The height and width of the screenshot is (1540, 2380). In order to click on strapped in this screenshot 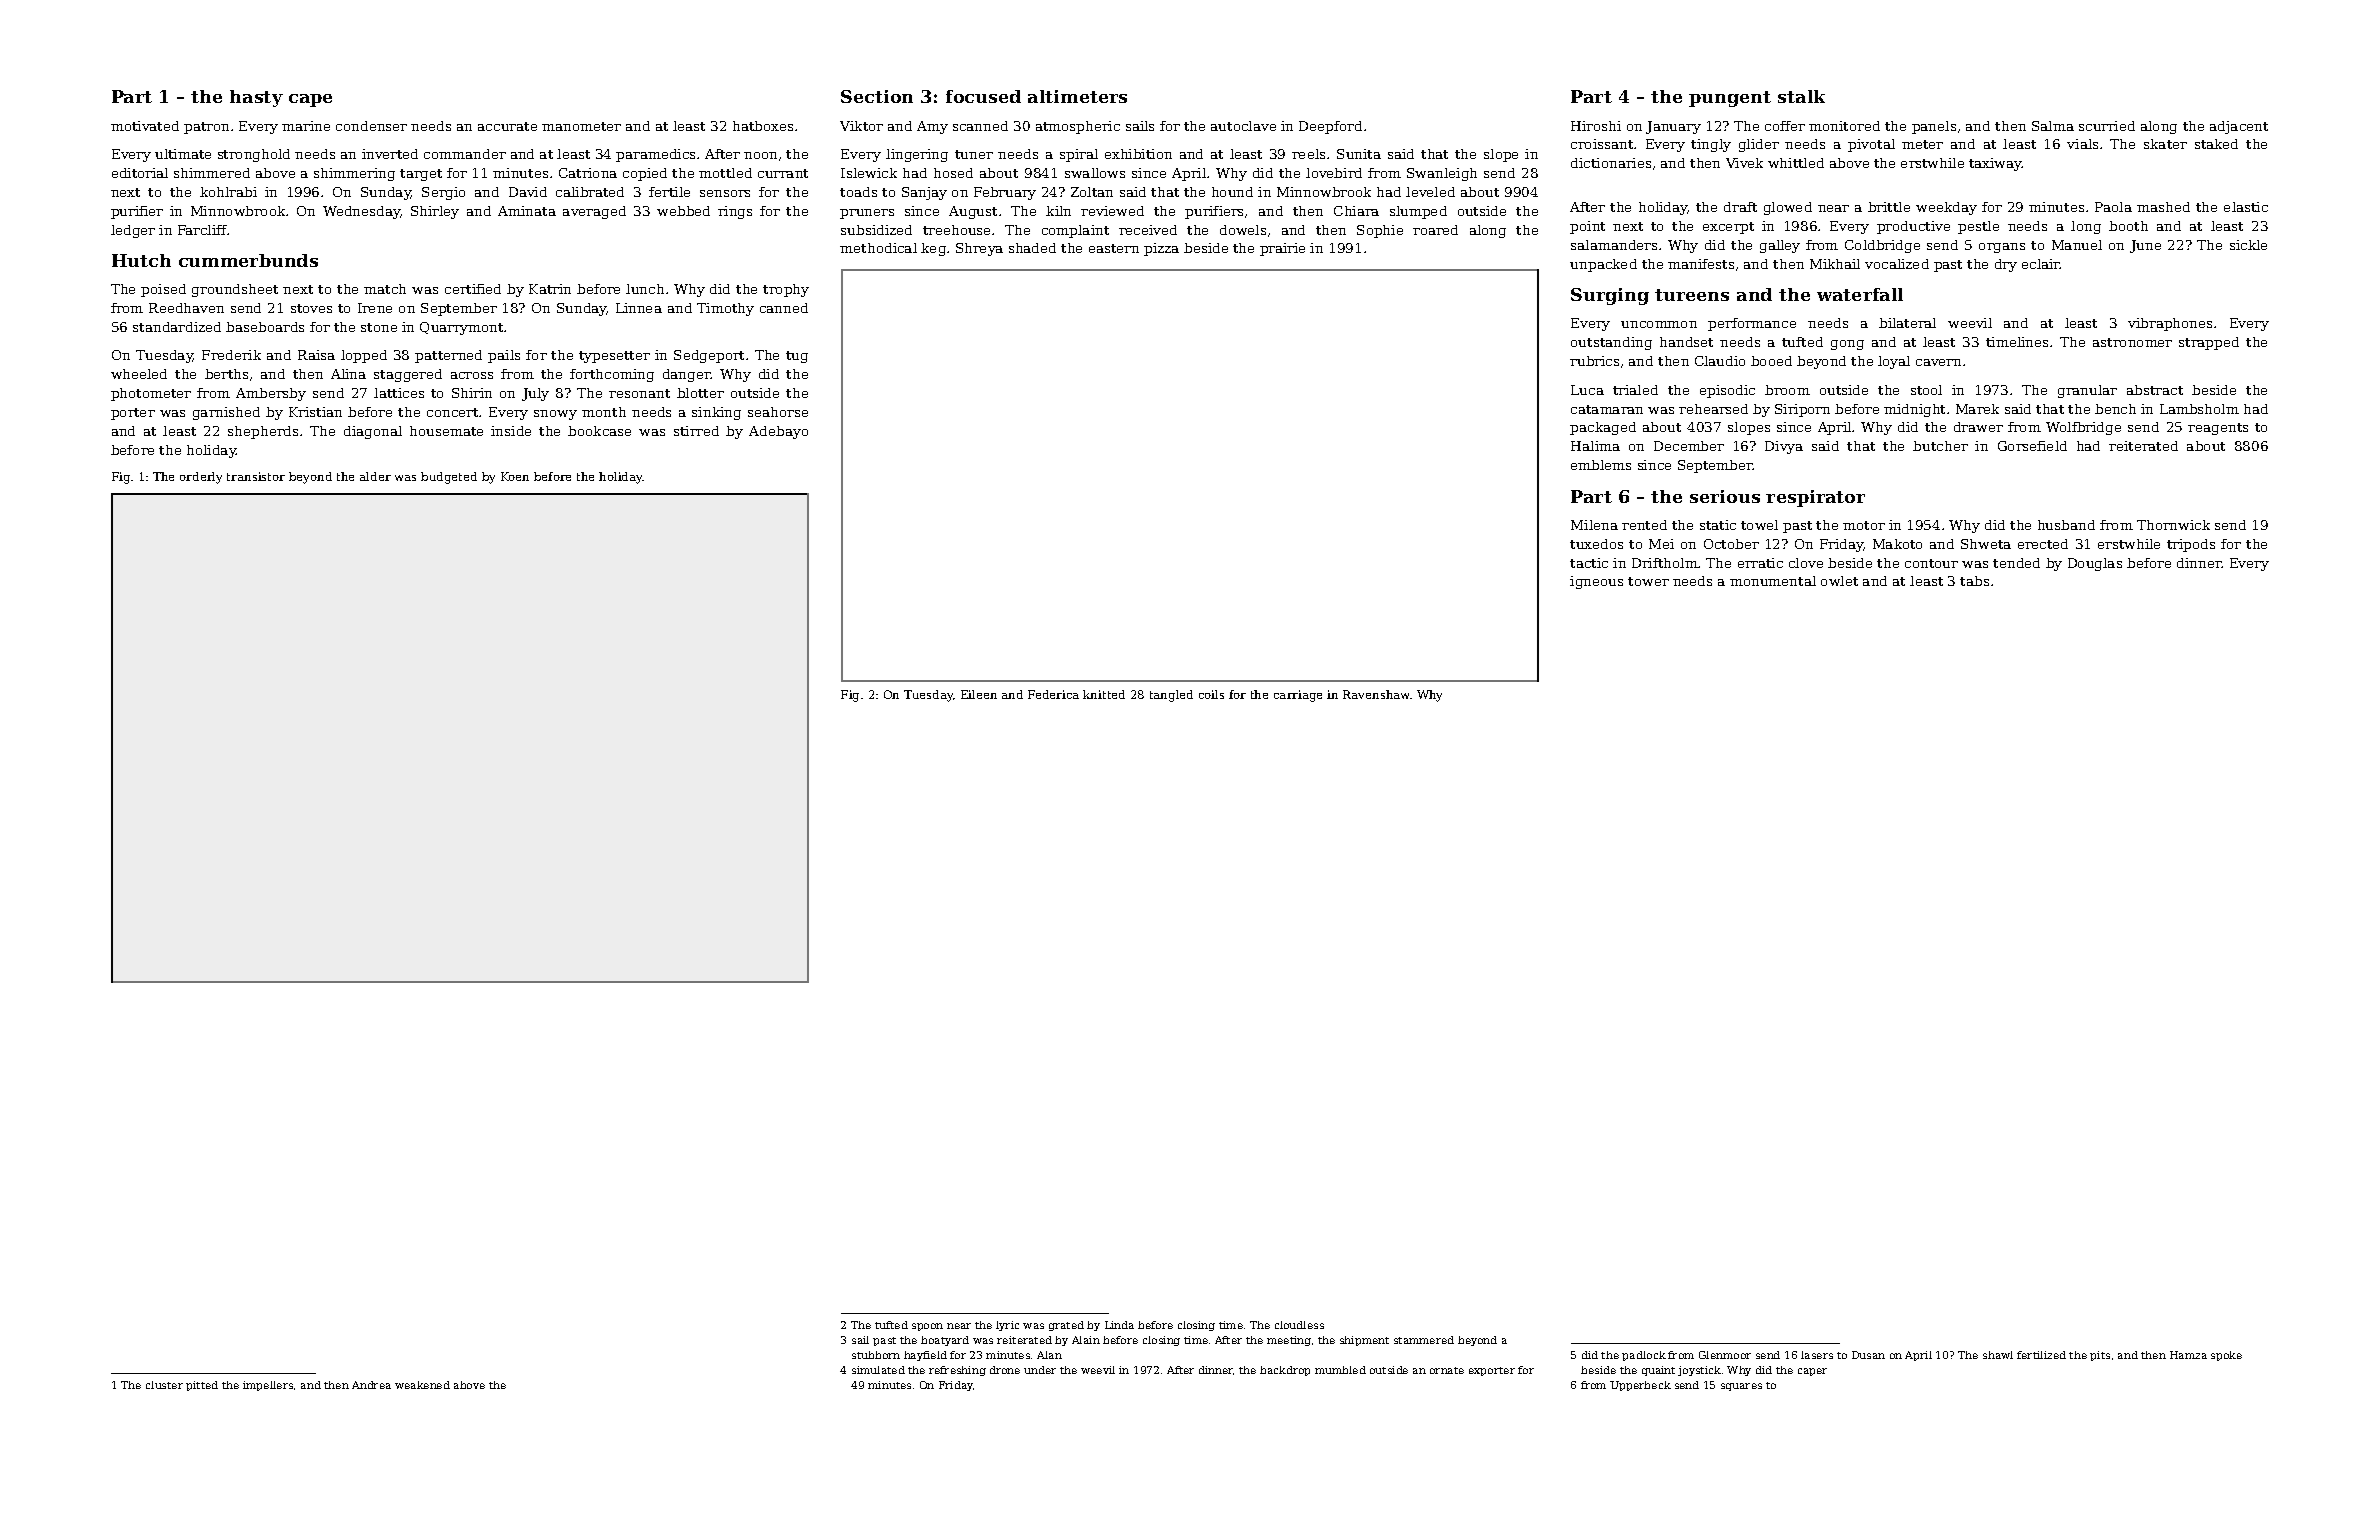, I will do `click(2209, 343)`.
